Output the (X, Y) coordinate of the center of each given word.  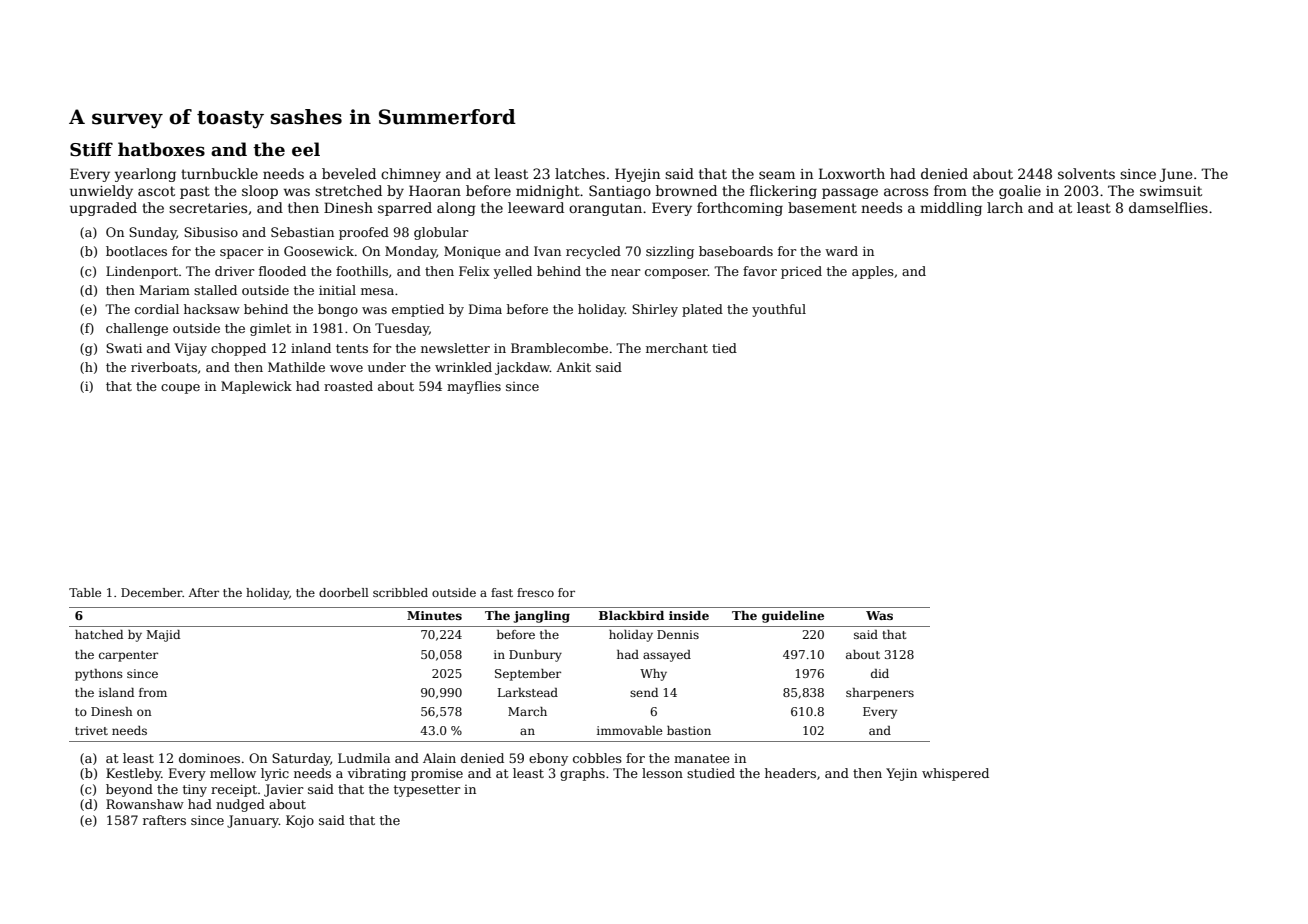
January (253, 821)
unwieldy (101, 192)
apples (873, 272)
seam (777, 175)
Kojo (300, 821)
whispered (955, 774)
